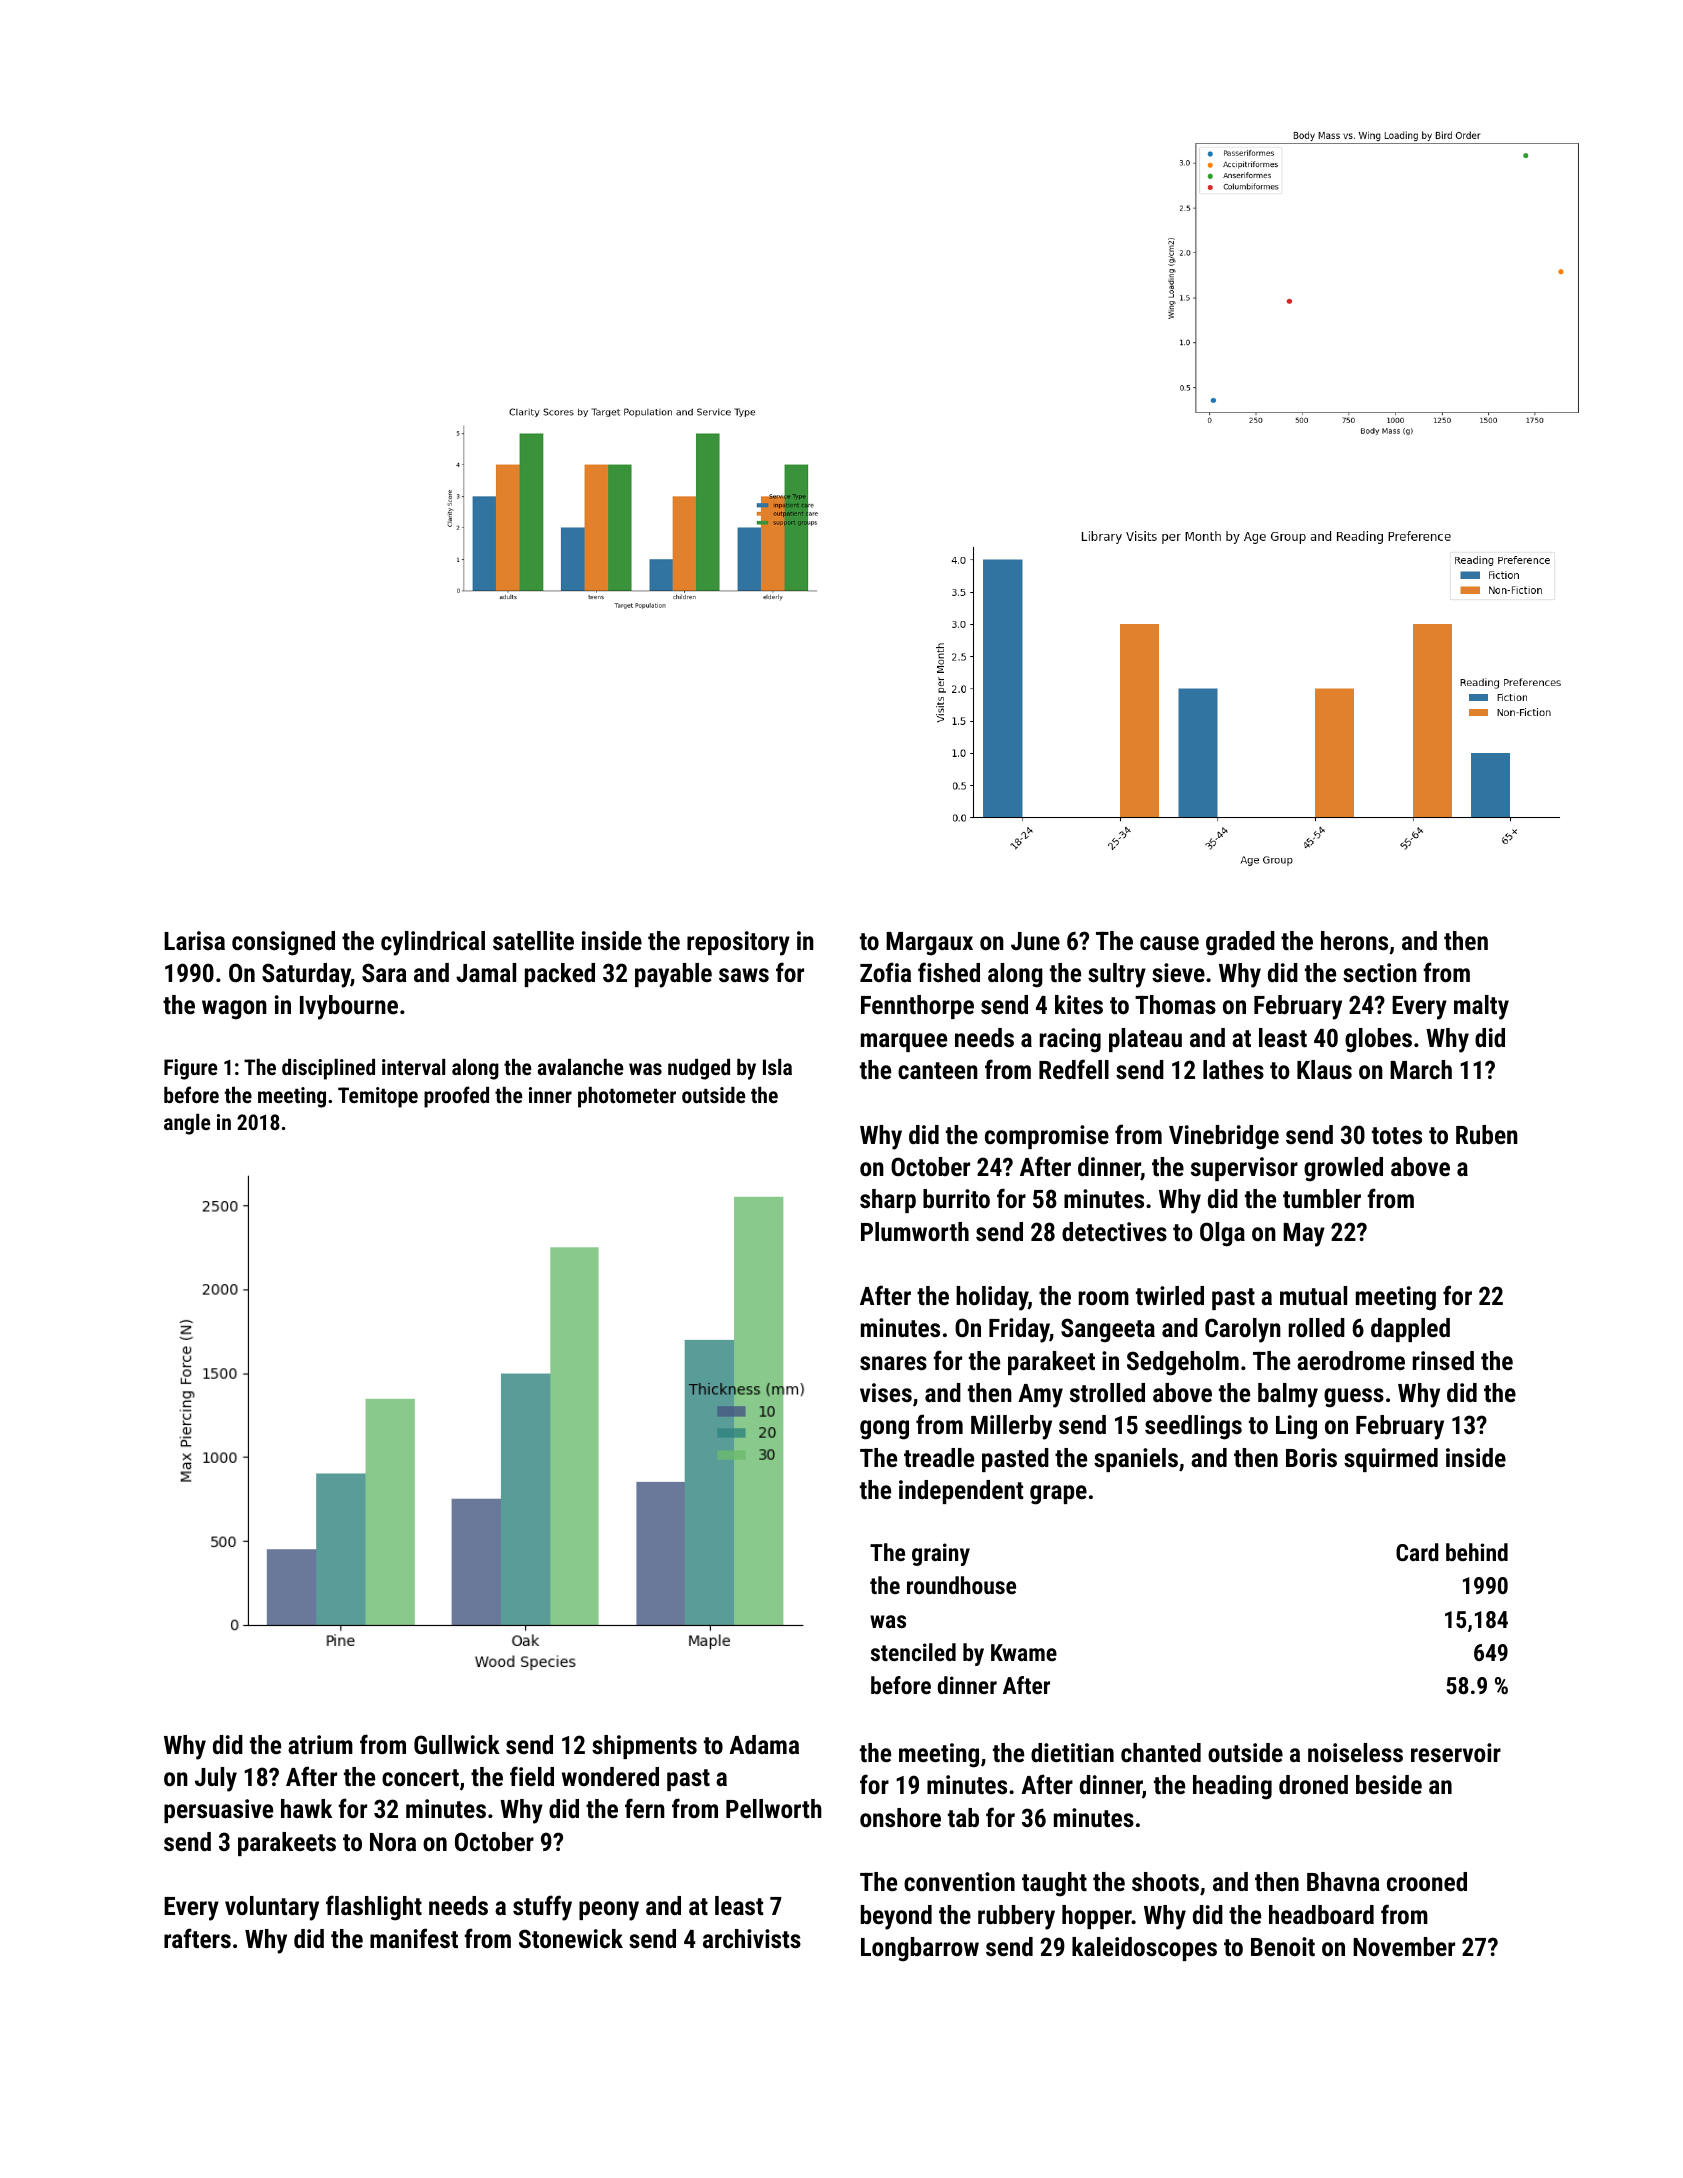 This screenshot has height=2178, width=1683. I want to click on atrium, so click(320, 1744).
